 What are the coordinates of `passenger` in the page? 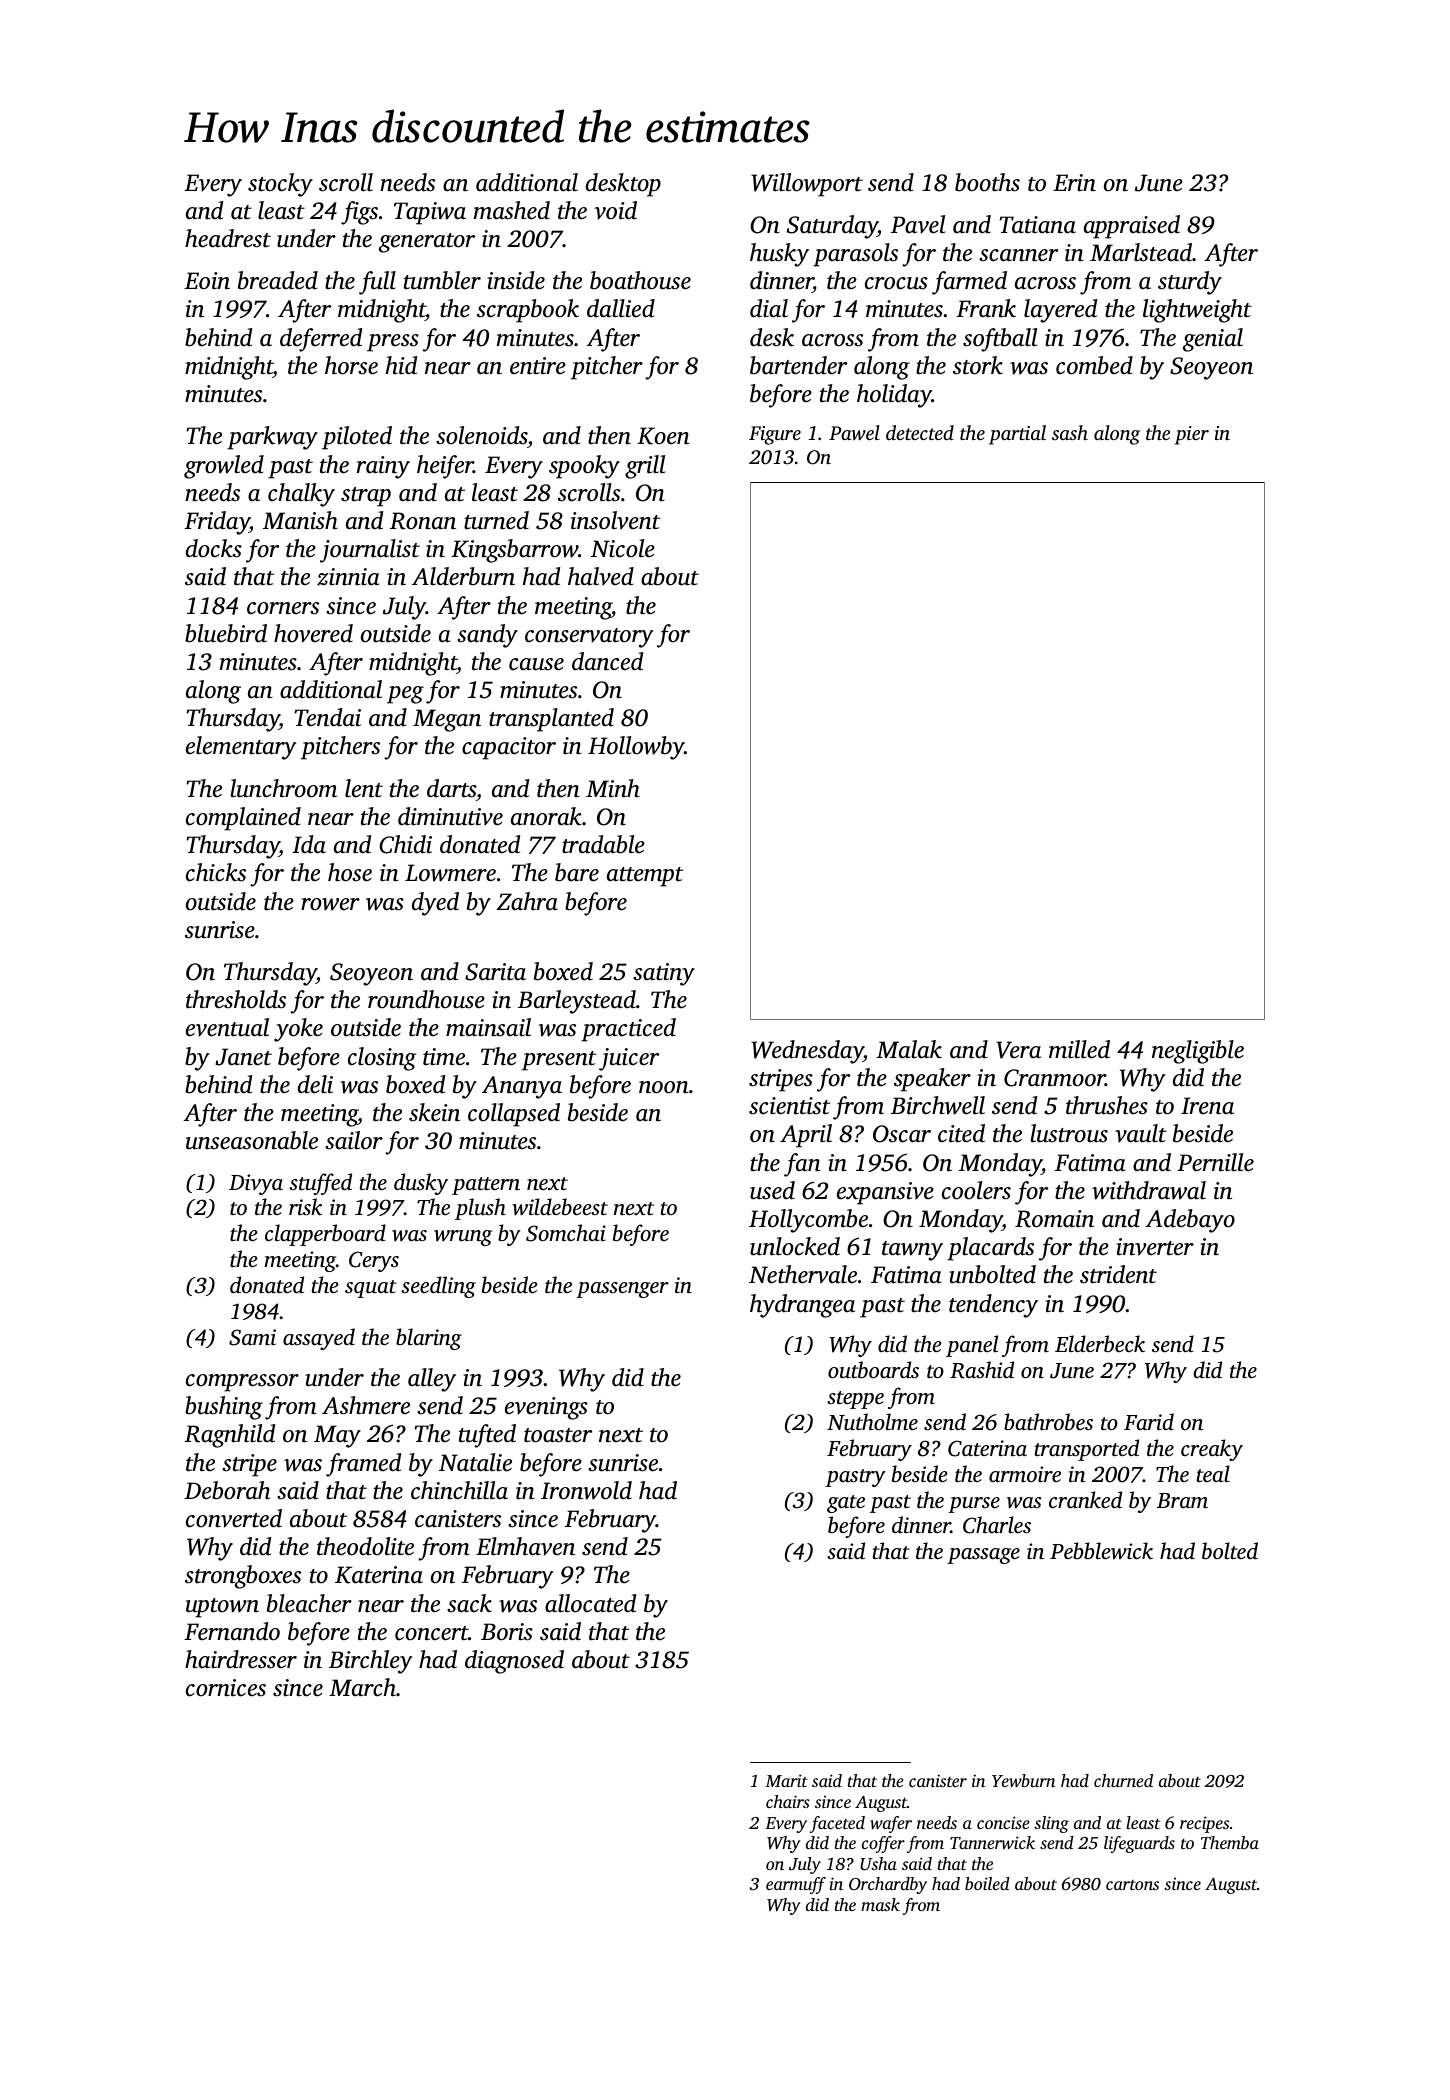 It's located at (622, 1290).
